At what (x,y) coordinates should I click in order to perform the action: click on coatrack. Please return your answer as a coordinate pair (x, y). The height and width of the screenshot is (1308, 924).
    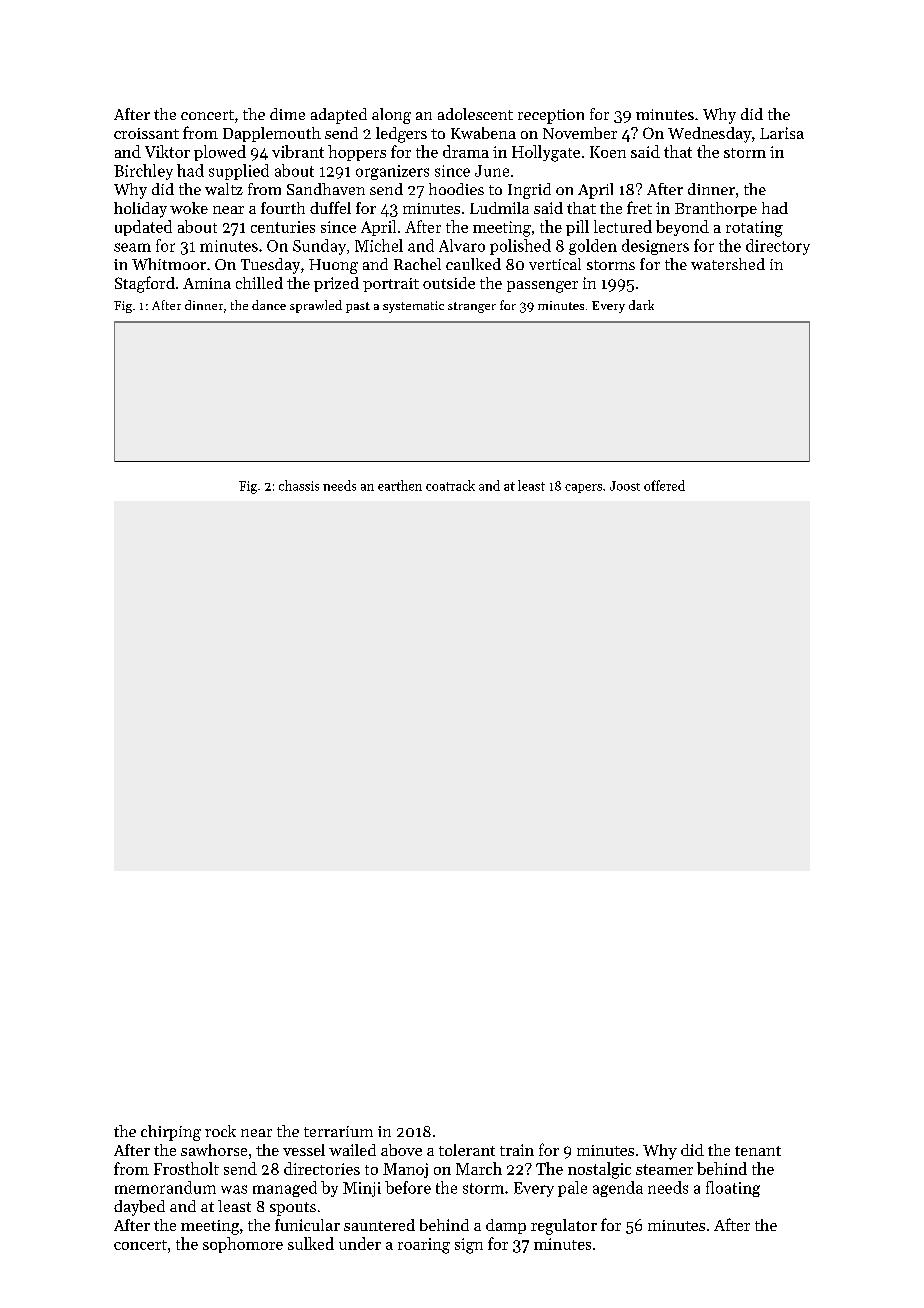
    Looking at the image, I should click on (450, 485).
